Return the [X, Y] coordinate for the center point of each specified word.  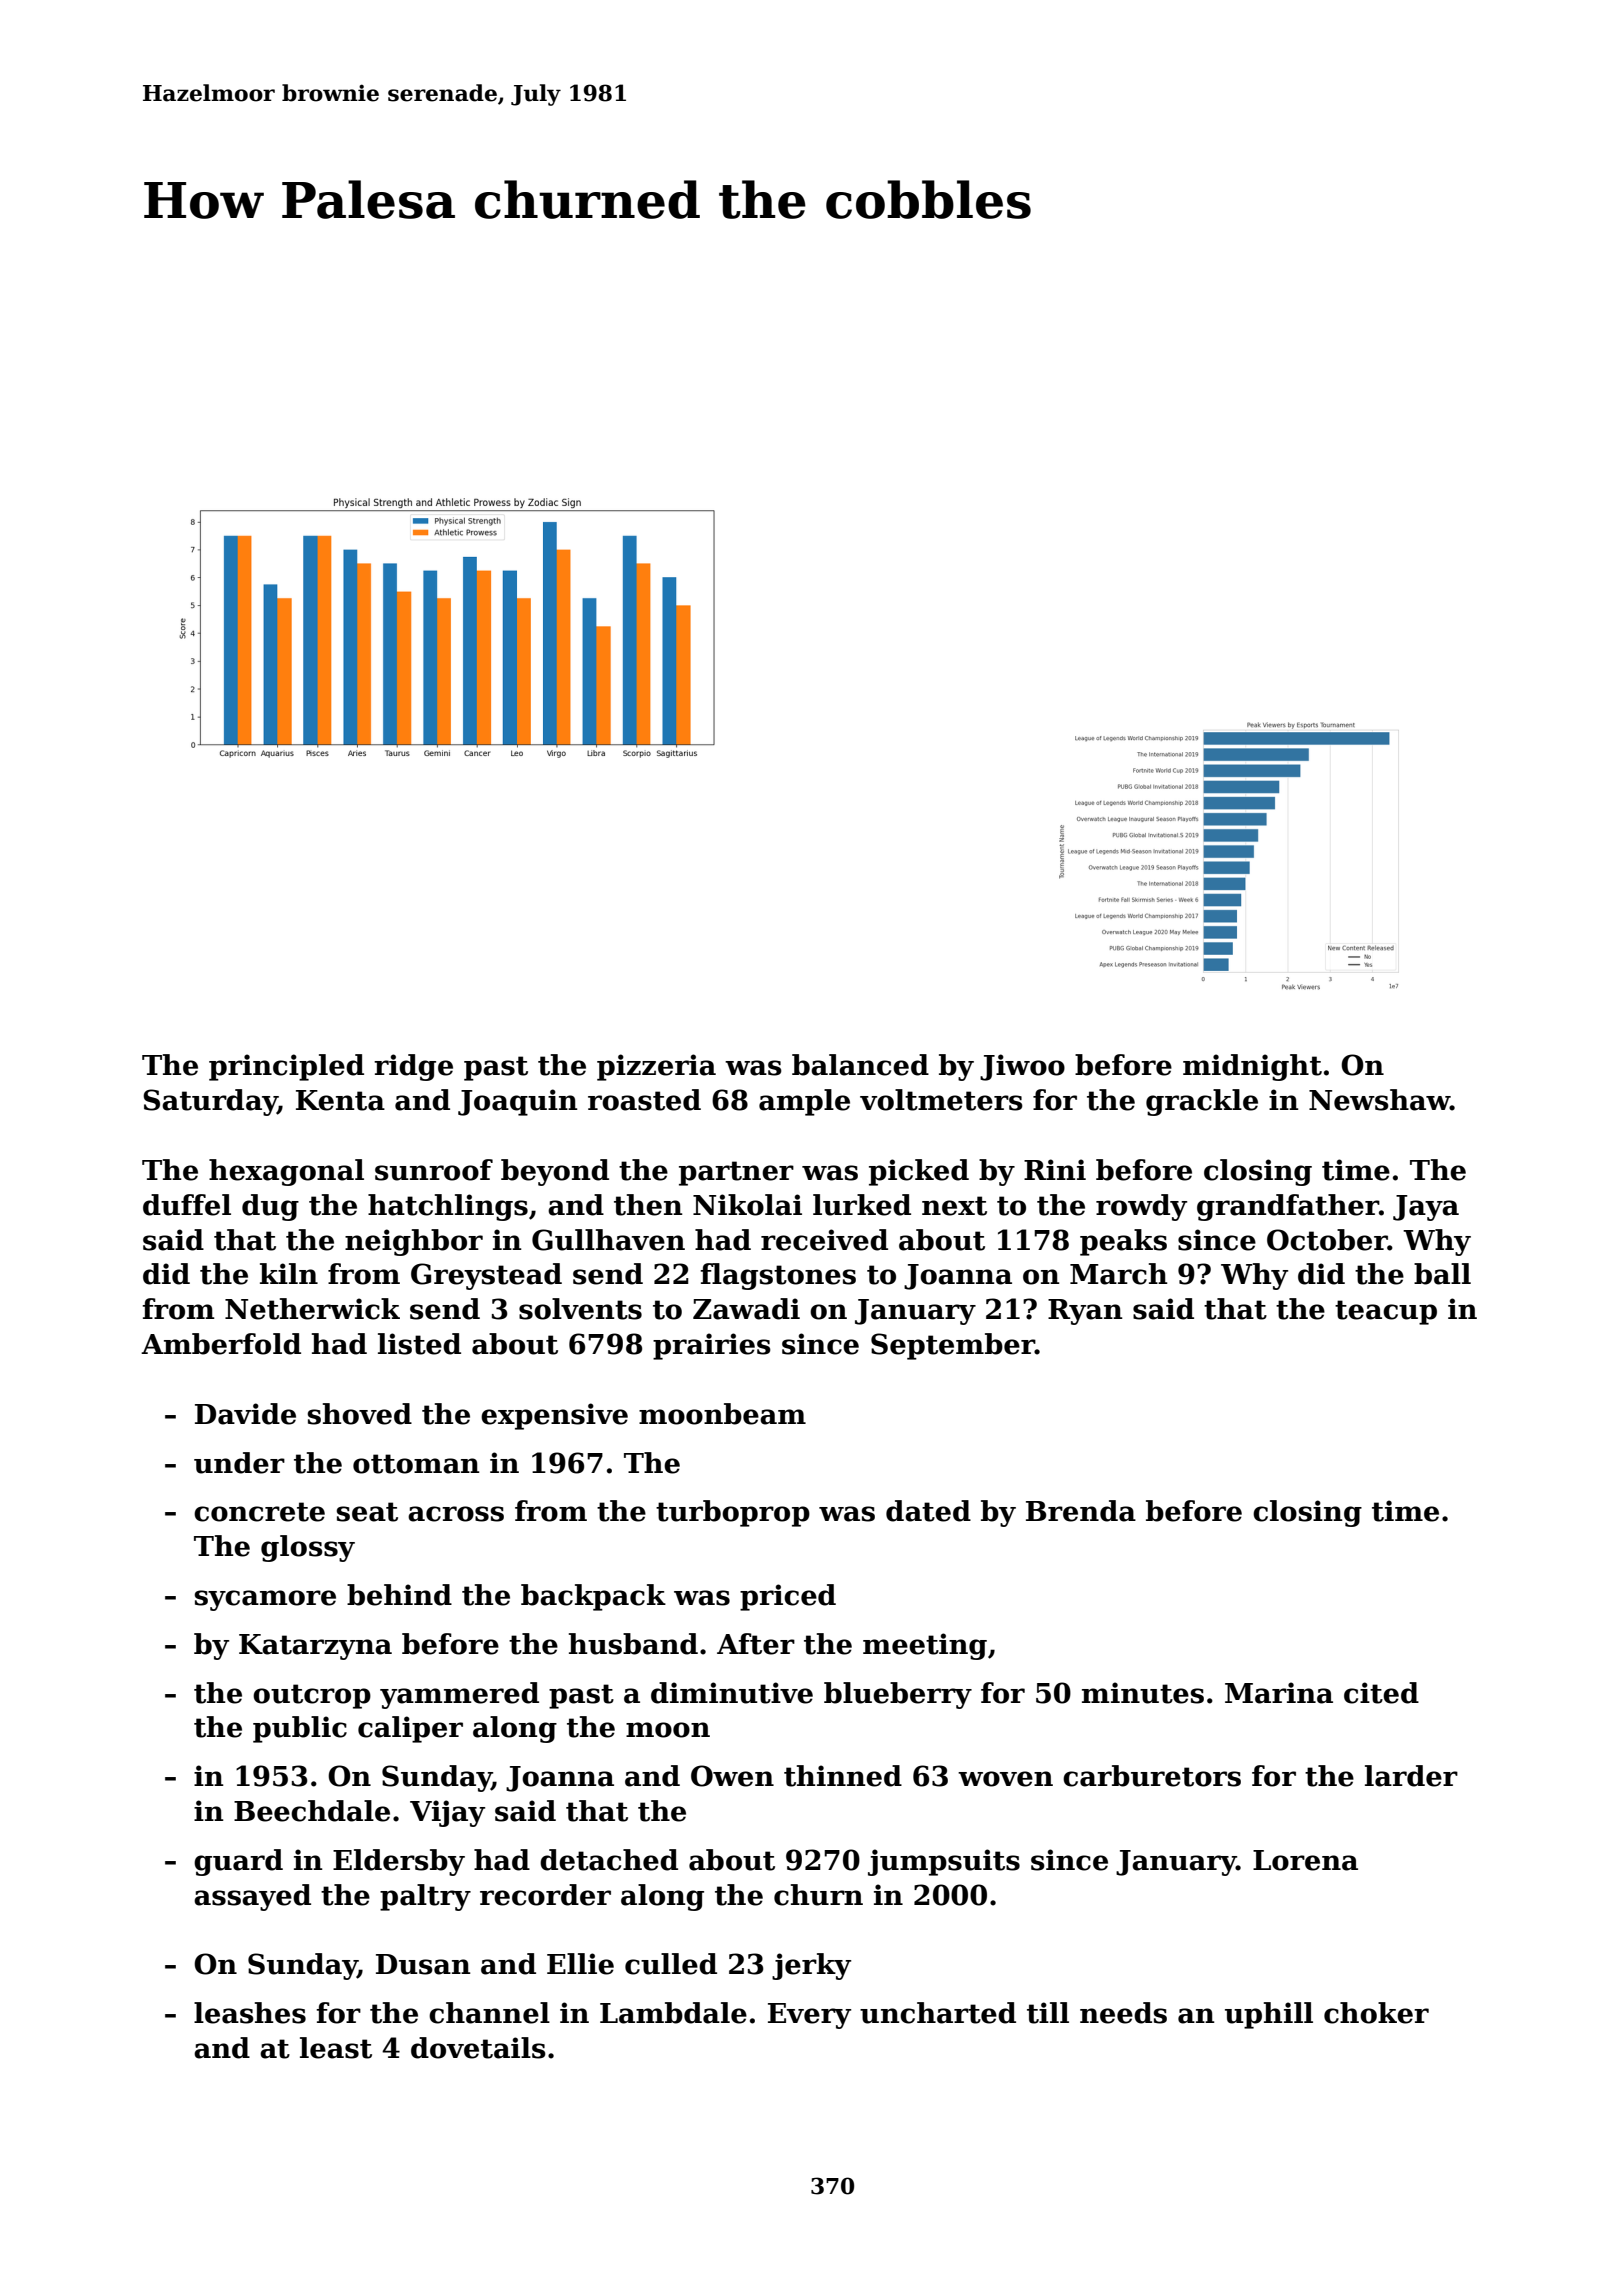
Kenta [340, 1100]
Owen [732, 1776]
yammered [459, 1695]
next [954, 1206]
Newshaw [1379, 1100]
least [336, 2048]
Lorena [1305, 1860]
